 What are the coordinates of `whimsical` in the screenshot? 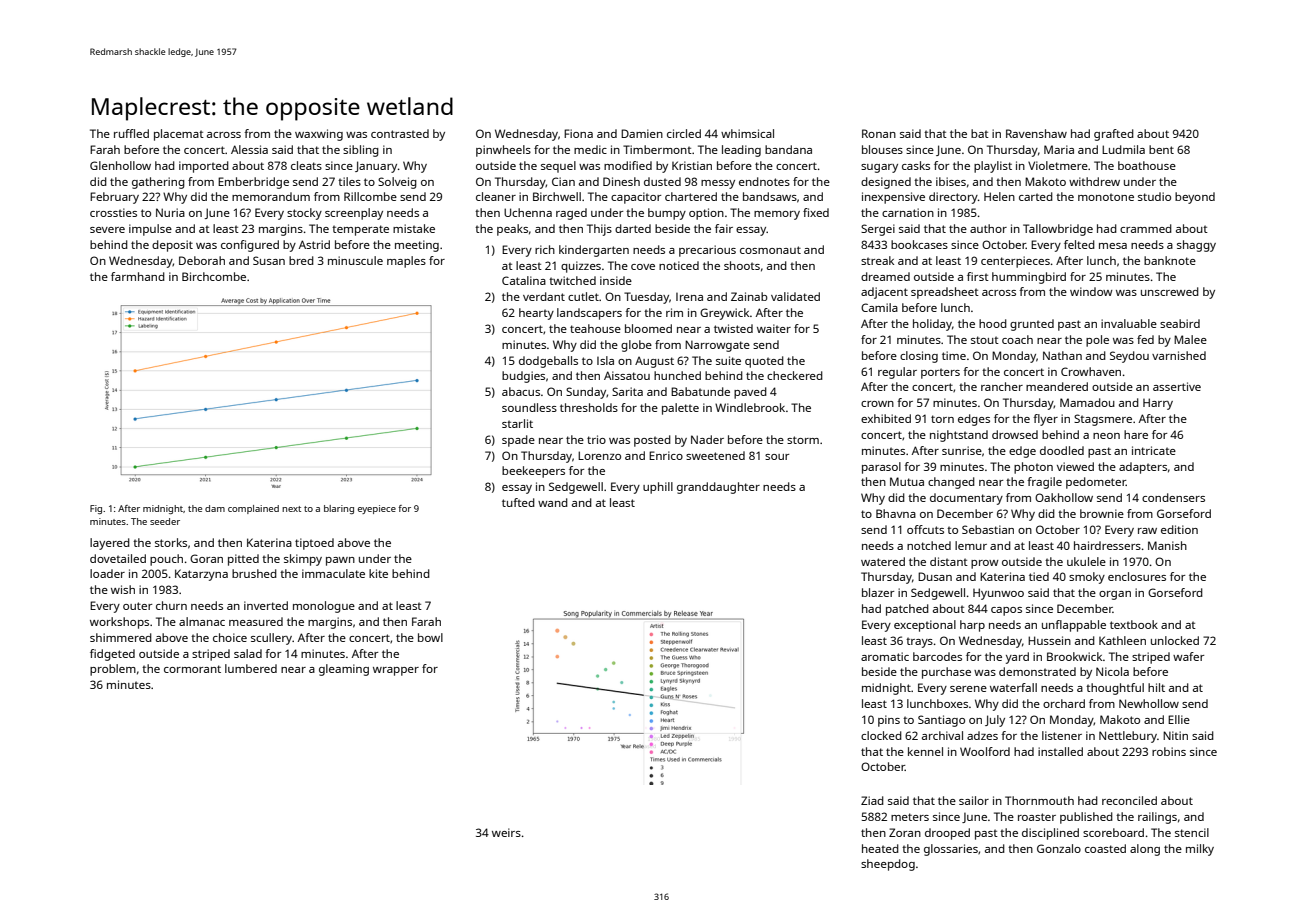 It's located at (747, 133).
